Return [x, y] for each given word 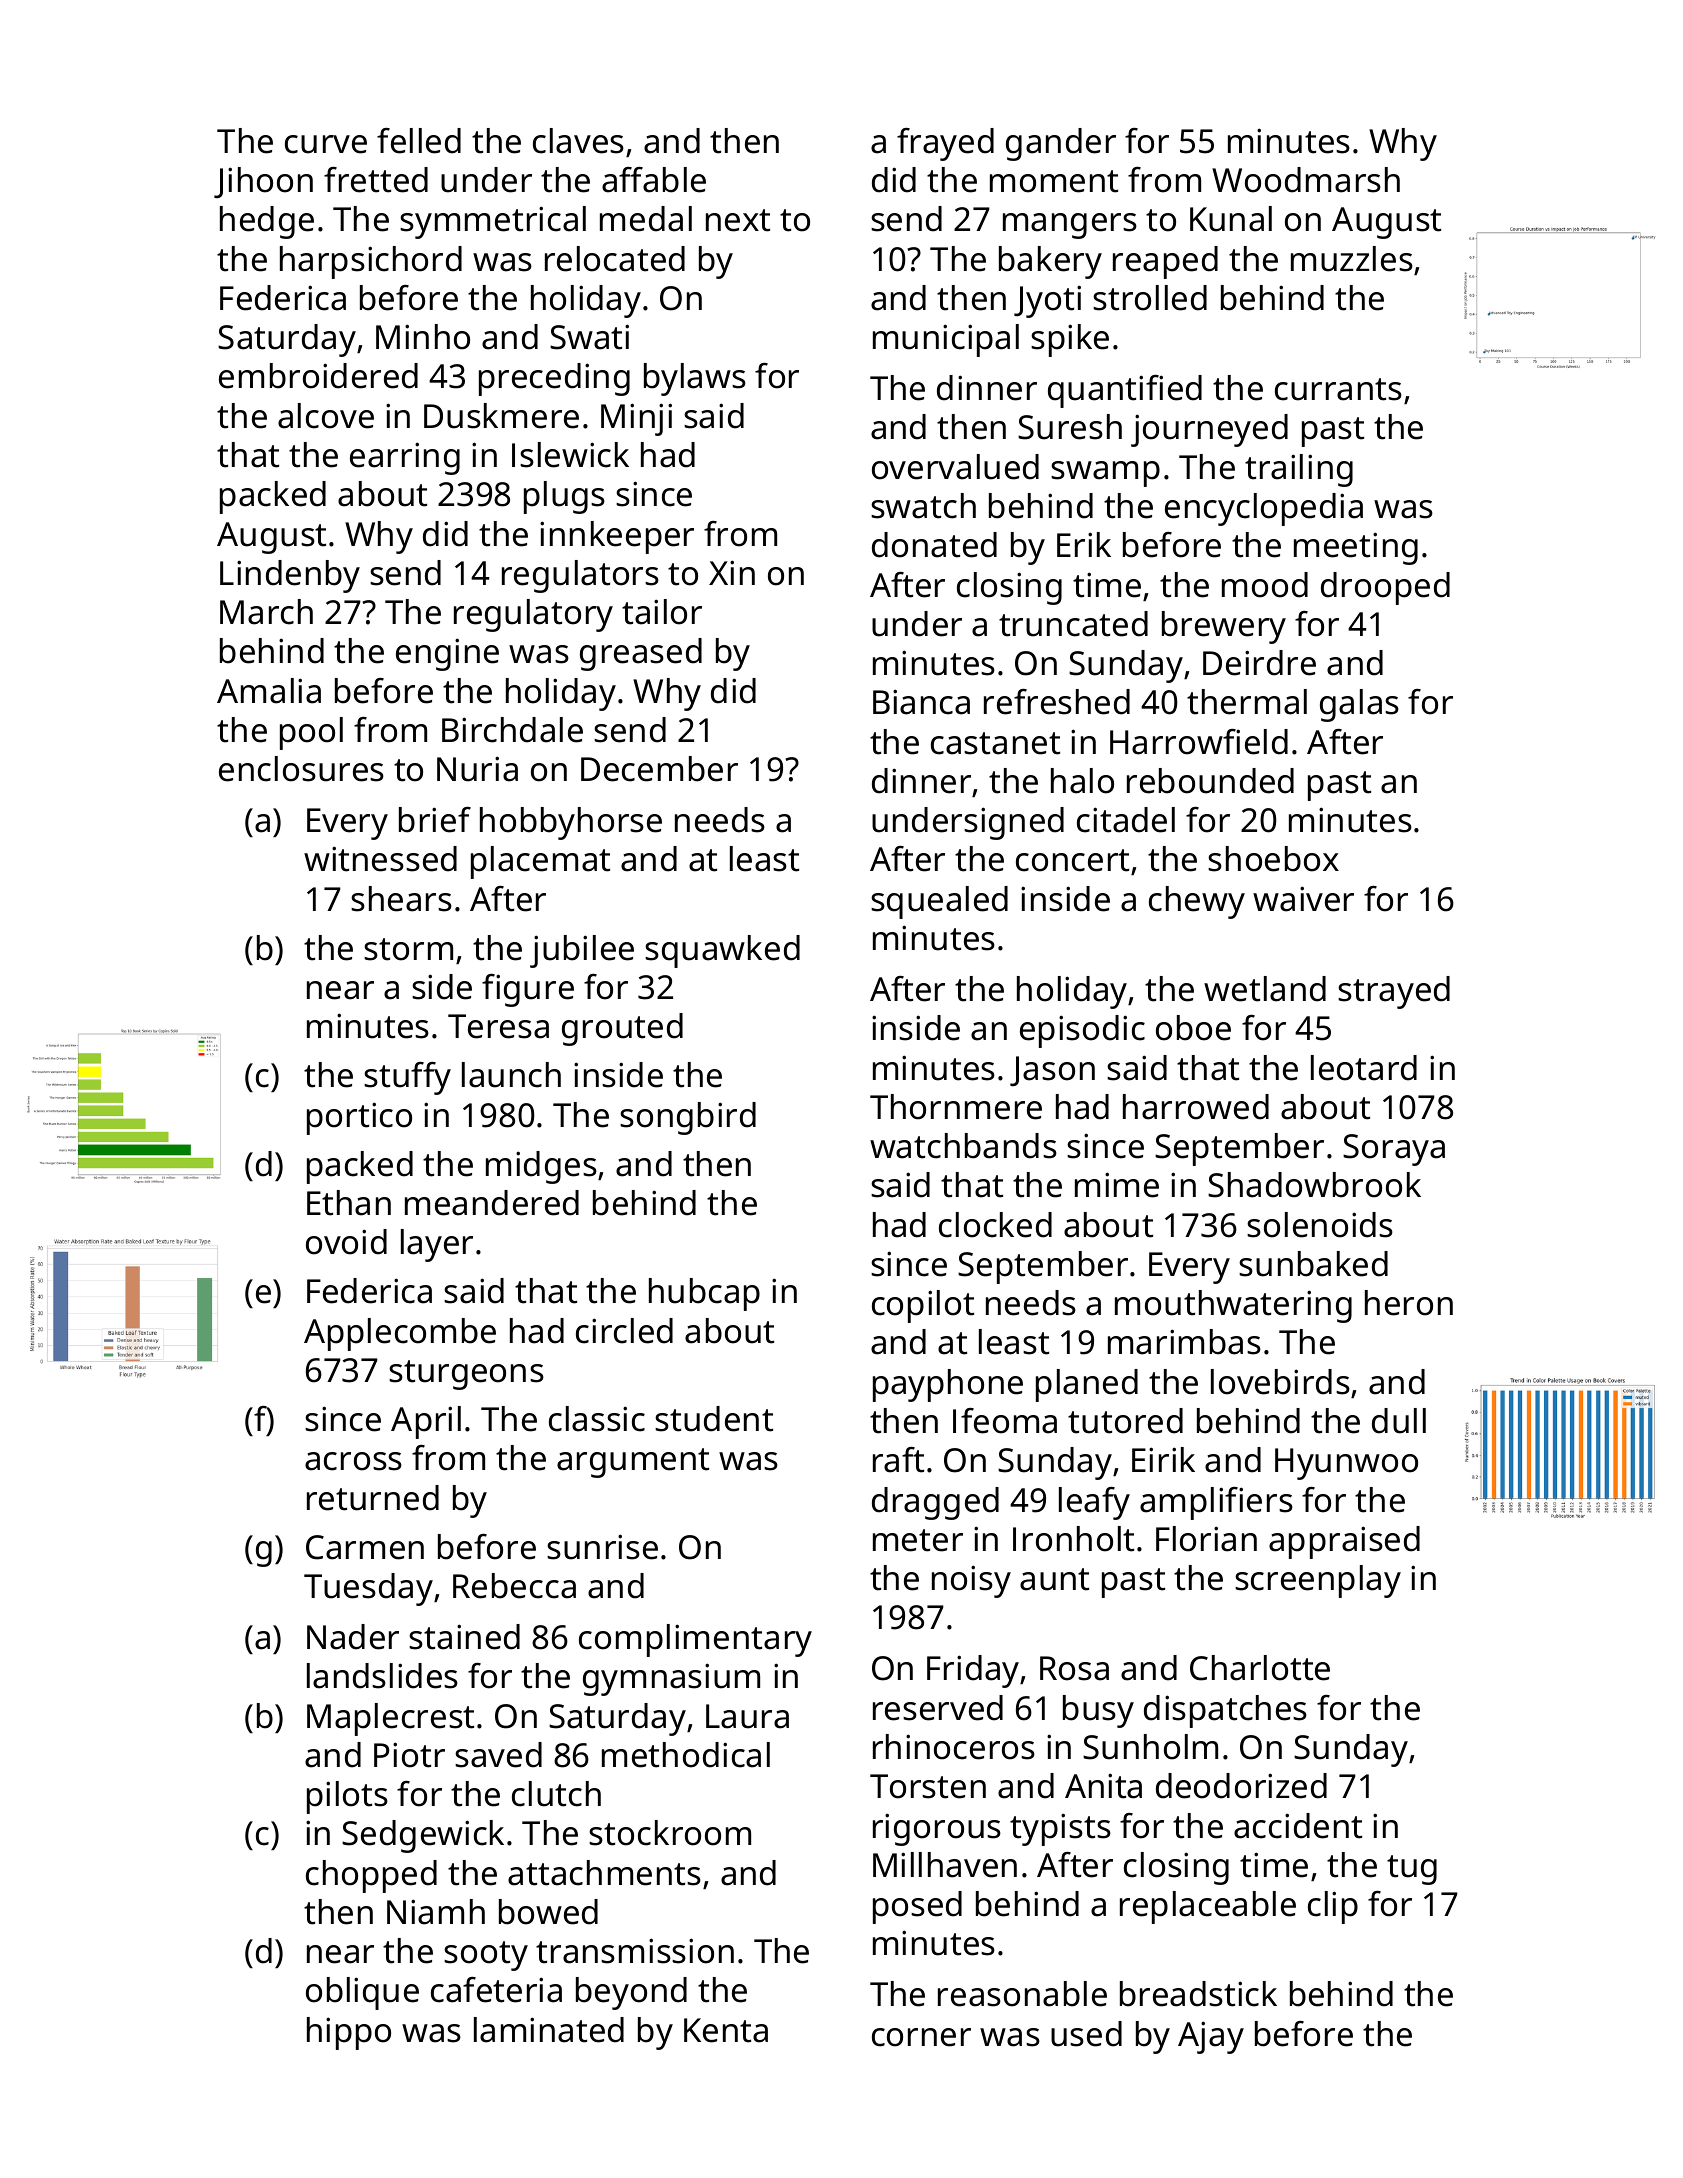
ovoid [346, 1242]
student [714, 1419]
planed [1087, 1385]
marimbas [1184, 1342]
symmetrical [493, 222]
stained [464, 1637]
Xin [732, 572]
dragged [935, 1503]
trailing [1299, 470]
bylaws [695, 379]
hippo [349, 2033]
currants [1338, 389]
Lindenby [290, 576]
